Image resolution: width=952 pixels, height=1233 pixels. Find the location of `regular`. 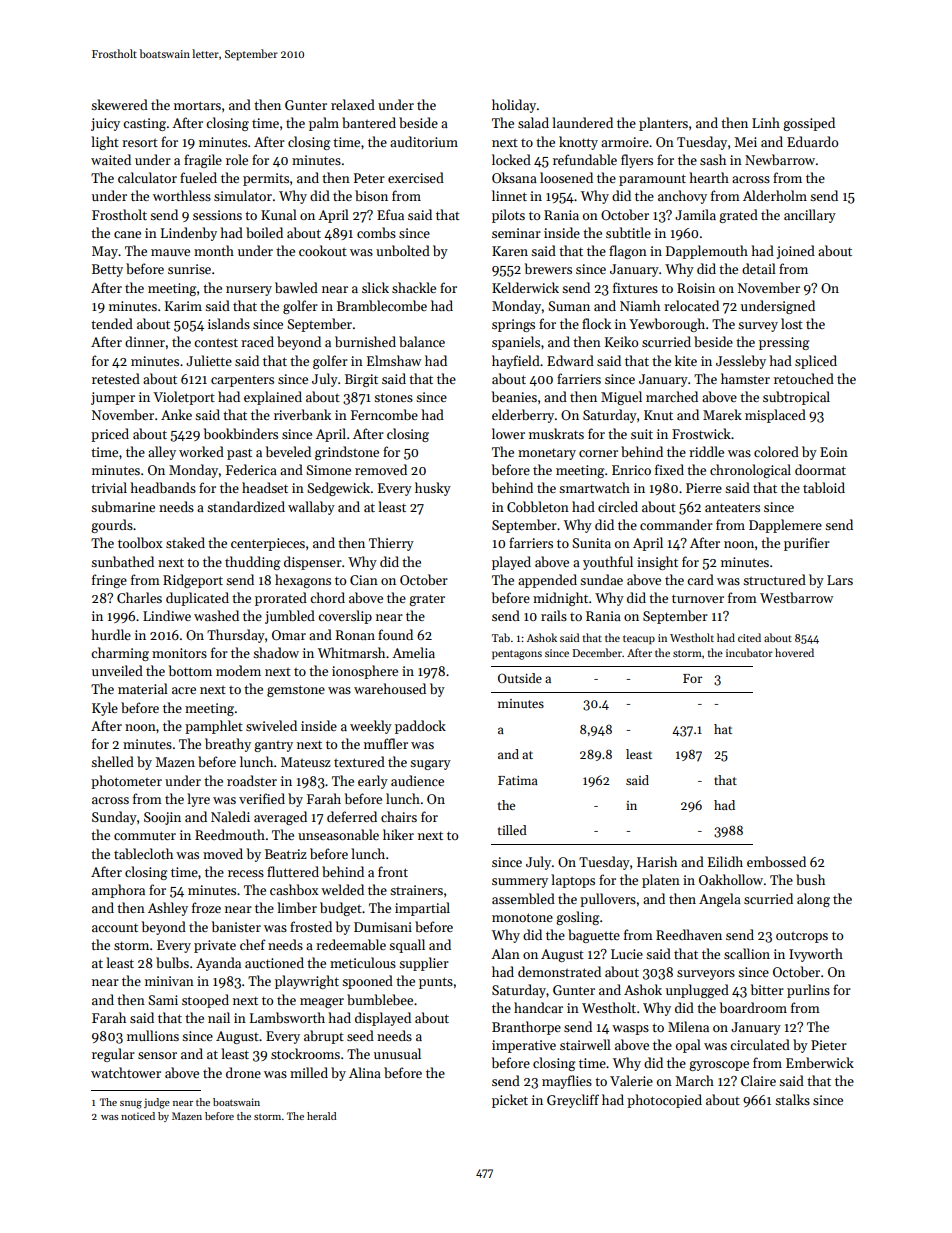

regular is located at coordinates (113, 1055).
